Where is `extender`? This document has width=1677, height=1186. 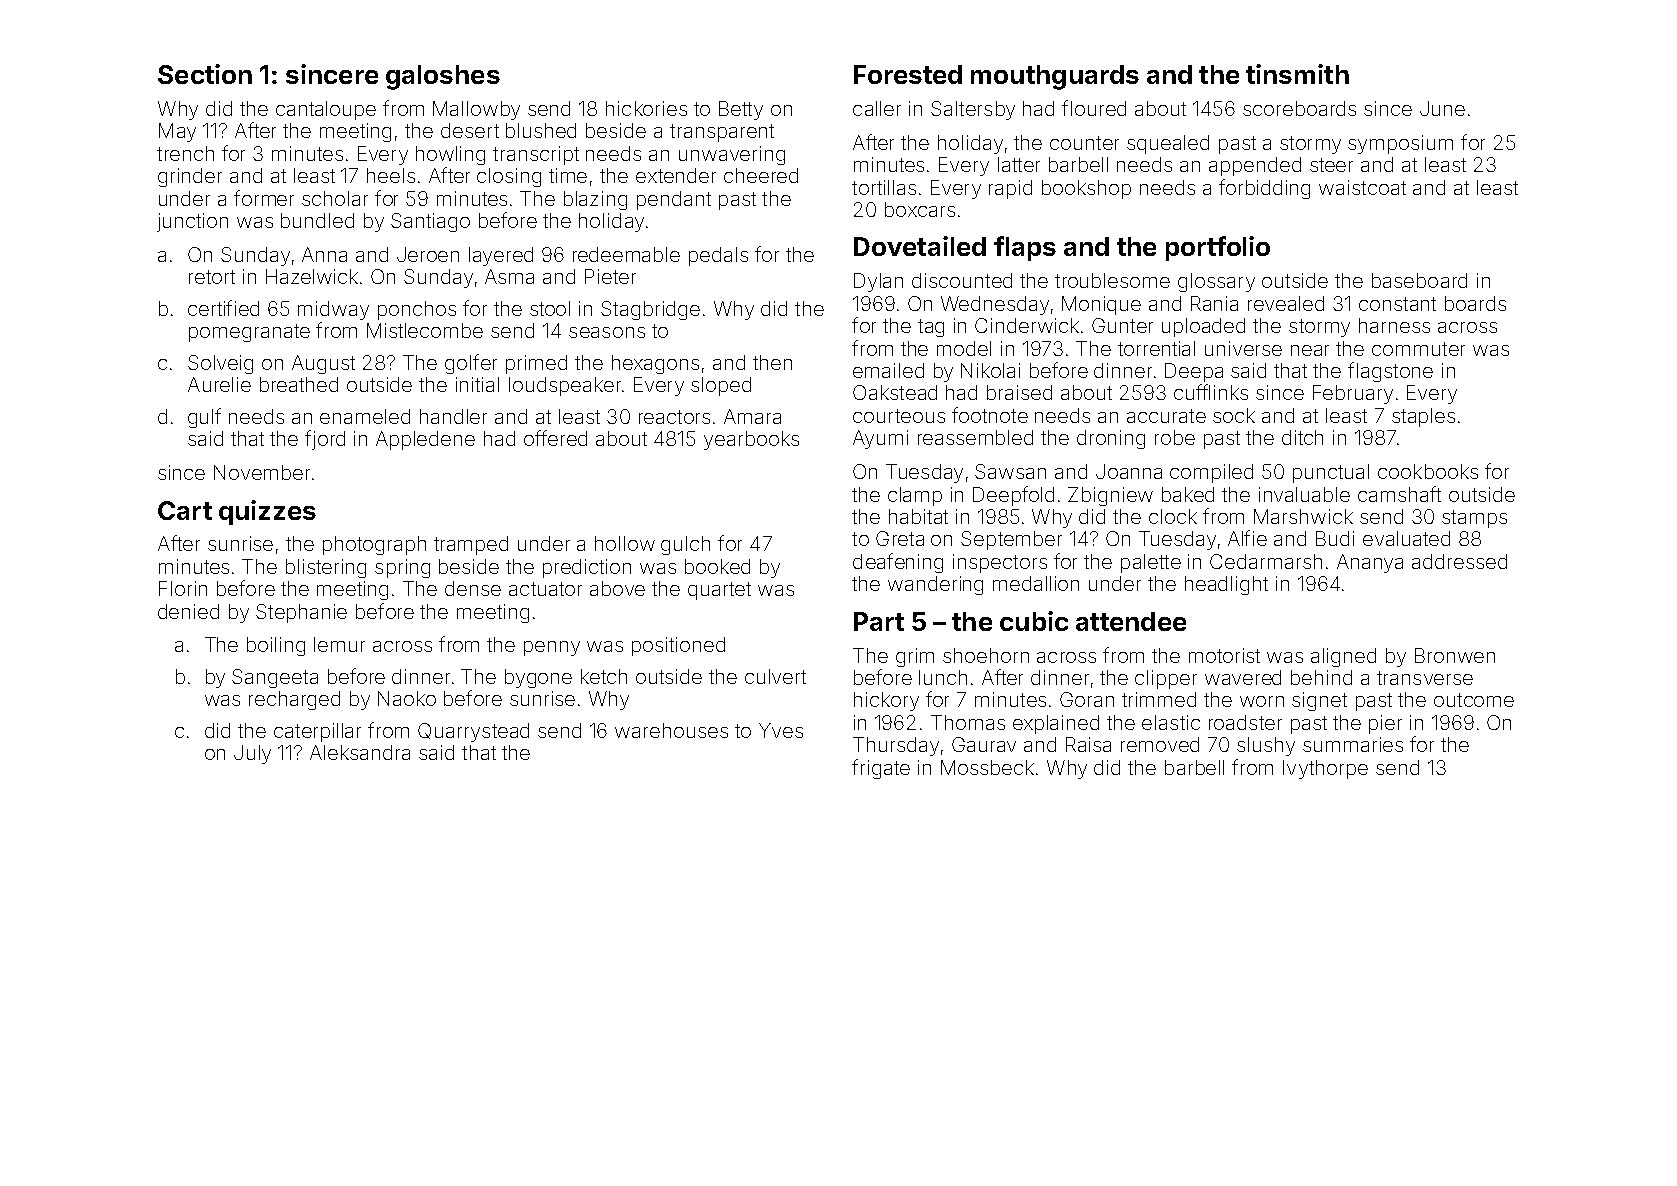
extender is located at coordinates (676, 175).
